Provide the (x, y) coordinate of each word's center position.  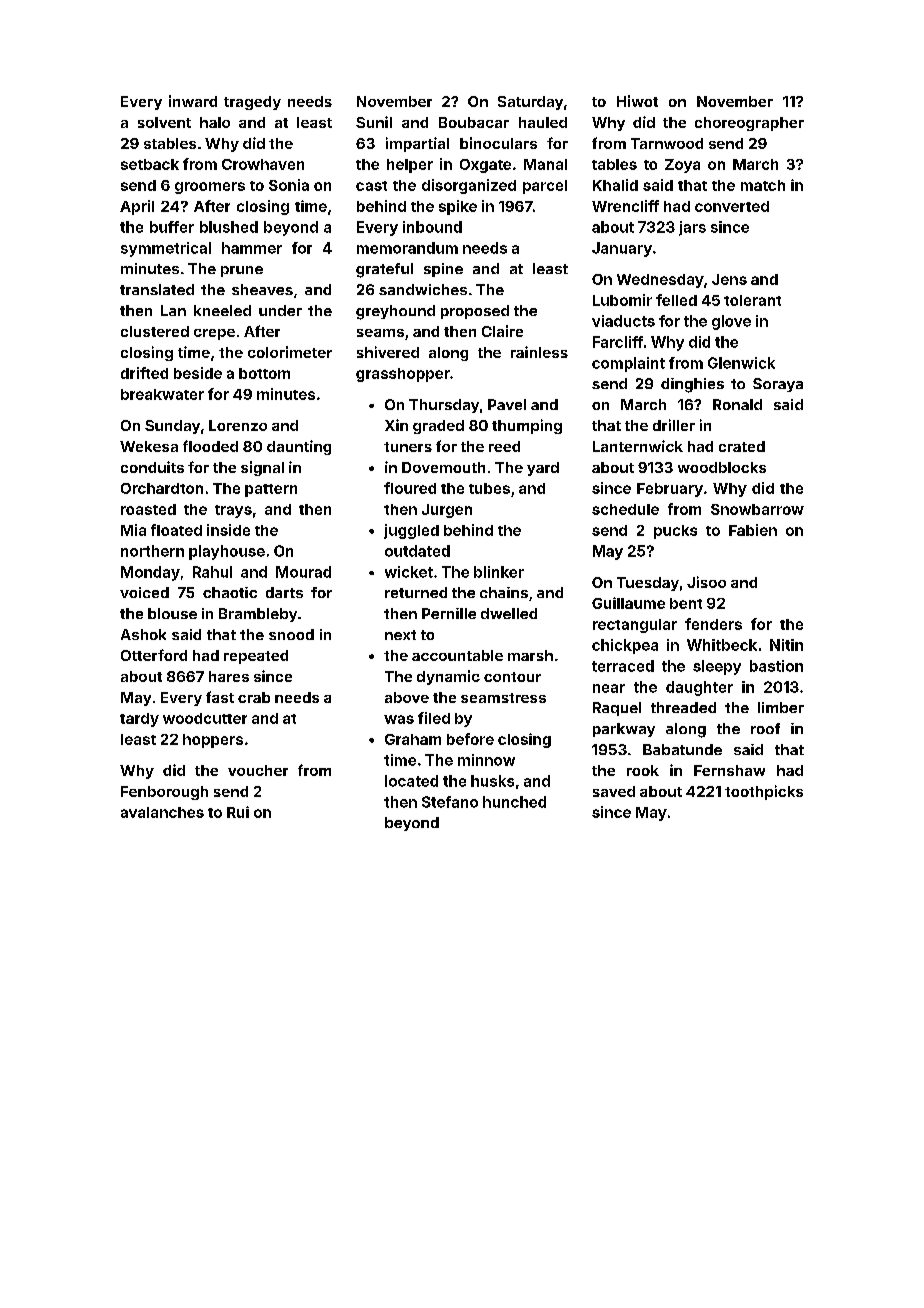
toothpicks (764, 792)
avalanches (162, 812)
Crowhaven (263, 164)
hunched (514, 802)
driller (674, 425)
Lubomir (622, 300)
